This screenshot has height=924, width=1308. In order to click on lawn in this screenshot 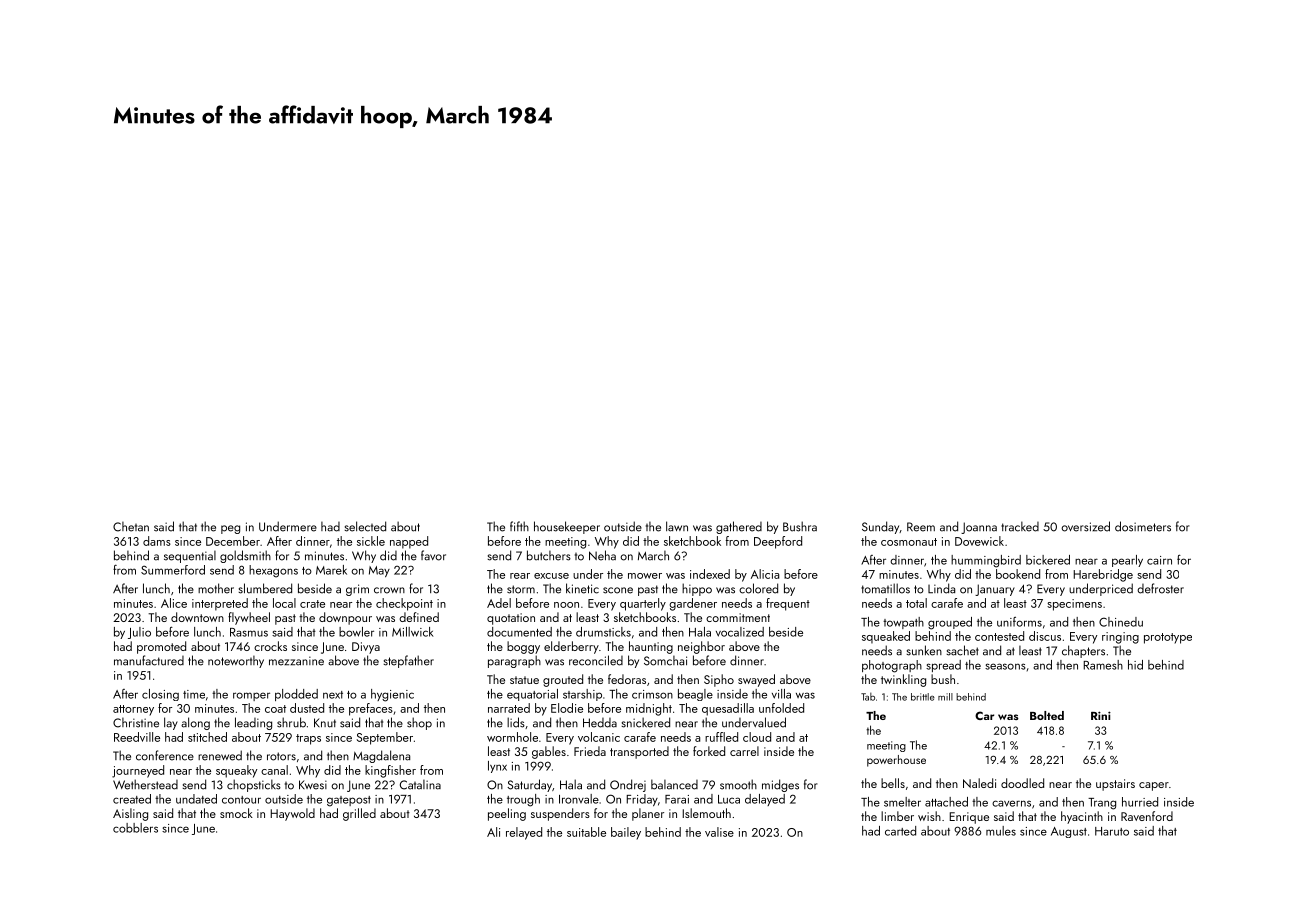, I will do `click(677, 526)`.
